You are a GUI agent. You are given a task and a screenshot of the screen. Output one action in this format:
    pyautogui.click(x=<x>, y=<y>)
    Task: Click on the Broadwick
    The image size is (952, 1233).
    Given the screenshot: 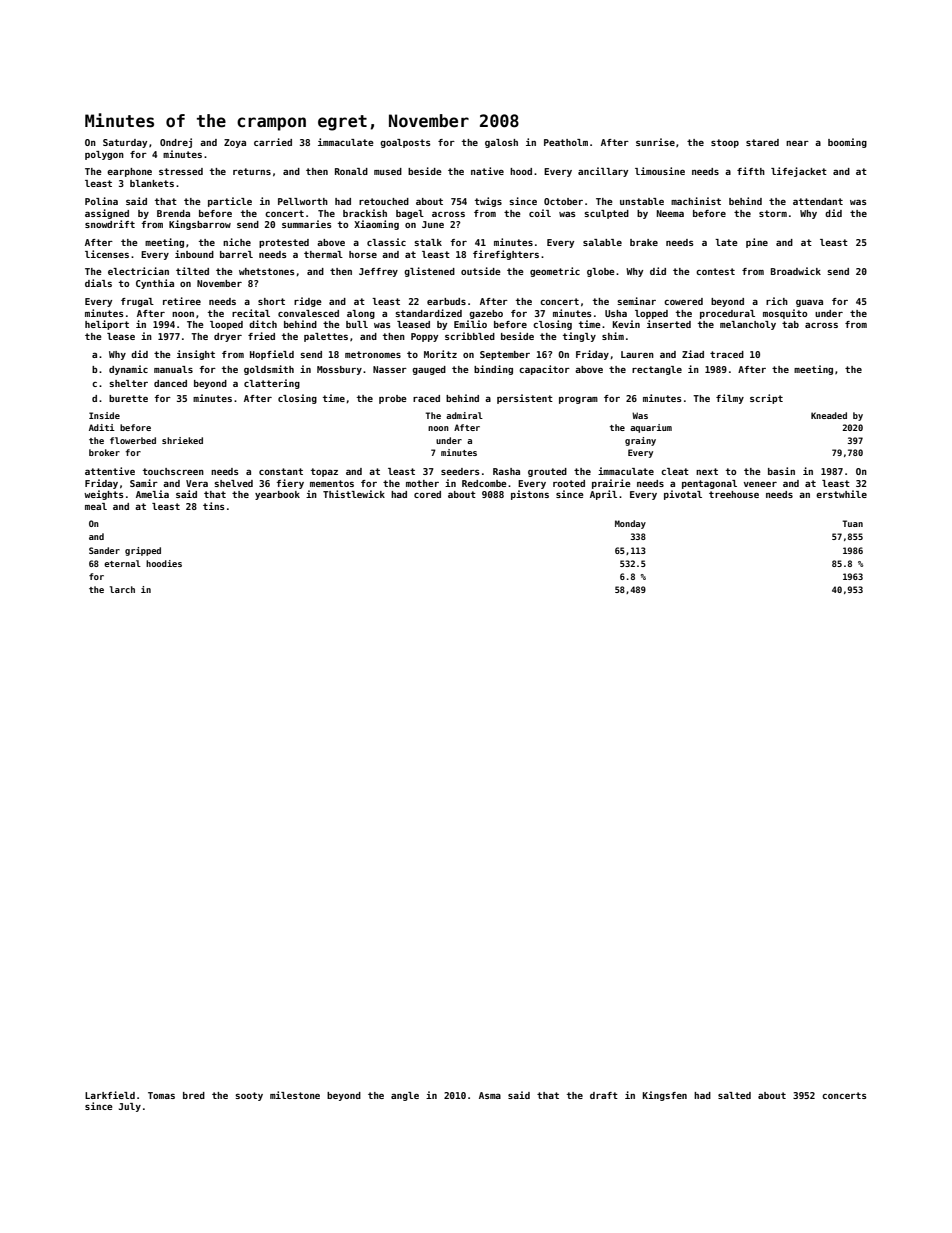 What is the action you would take?
    pyautogui.click(x=796, y=271)
